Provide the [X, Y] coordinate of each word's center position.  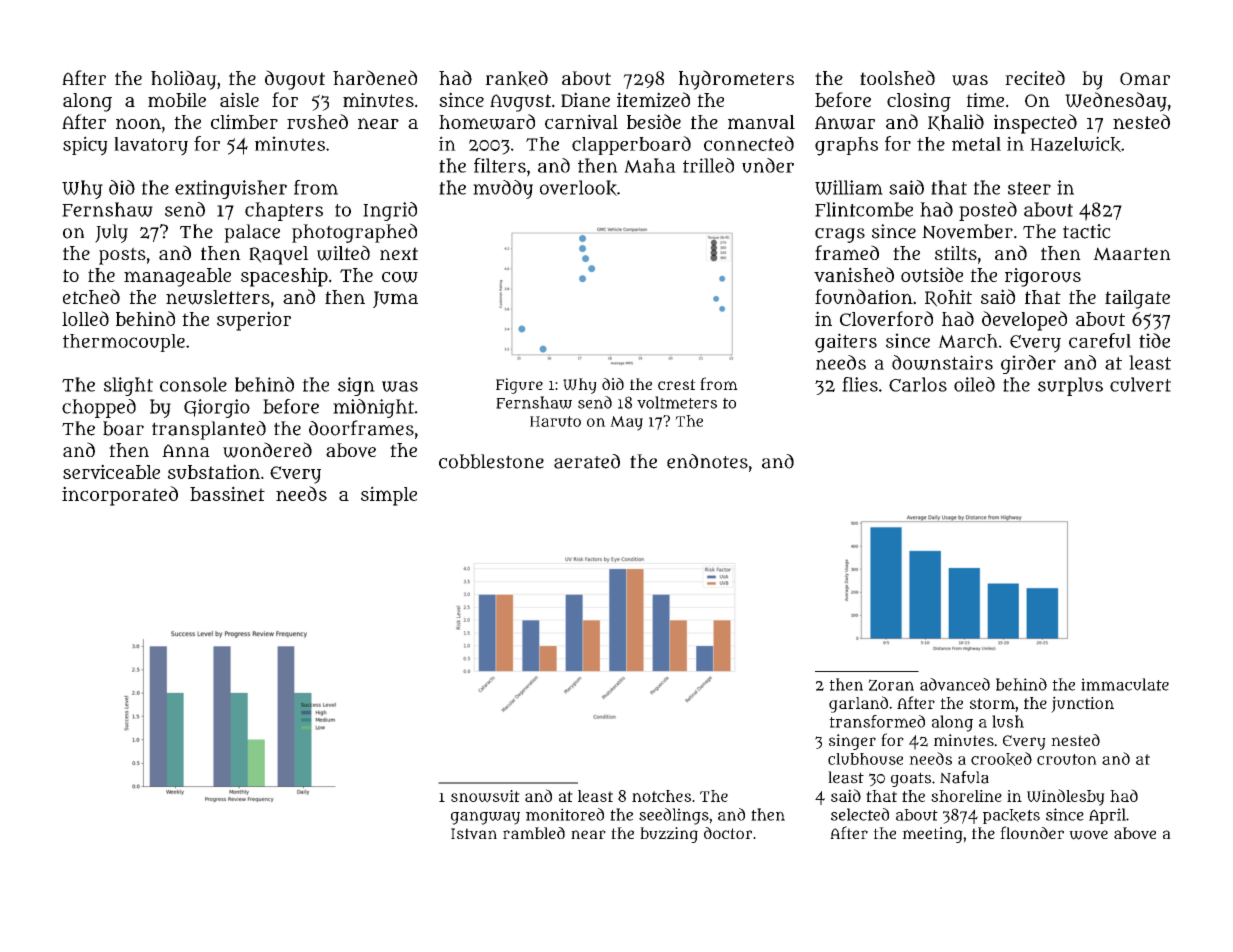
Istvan [474, 834]
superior [254, 321]
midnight [373, 408]
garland [858, 704]
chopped [99, 408]
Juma [395, 299]
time [985, 100]
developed [1024, 321]
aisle [239, 99]
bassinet [227, 493]
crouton [1067, 759]
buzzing [669, 835]
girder [1028, 364]
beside [654, 121]
